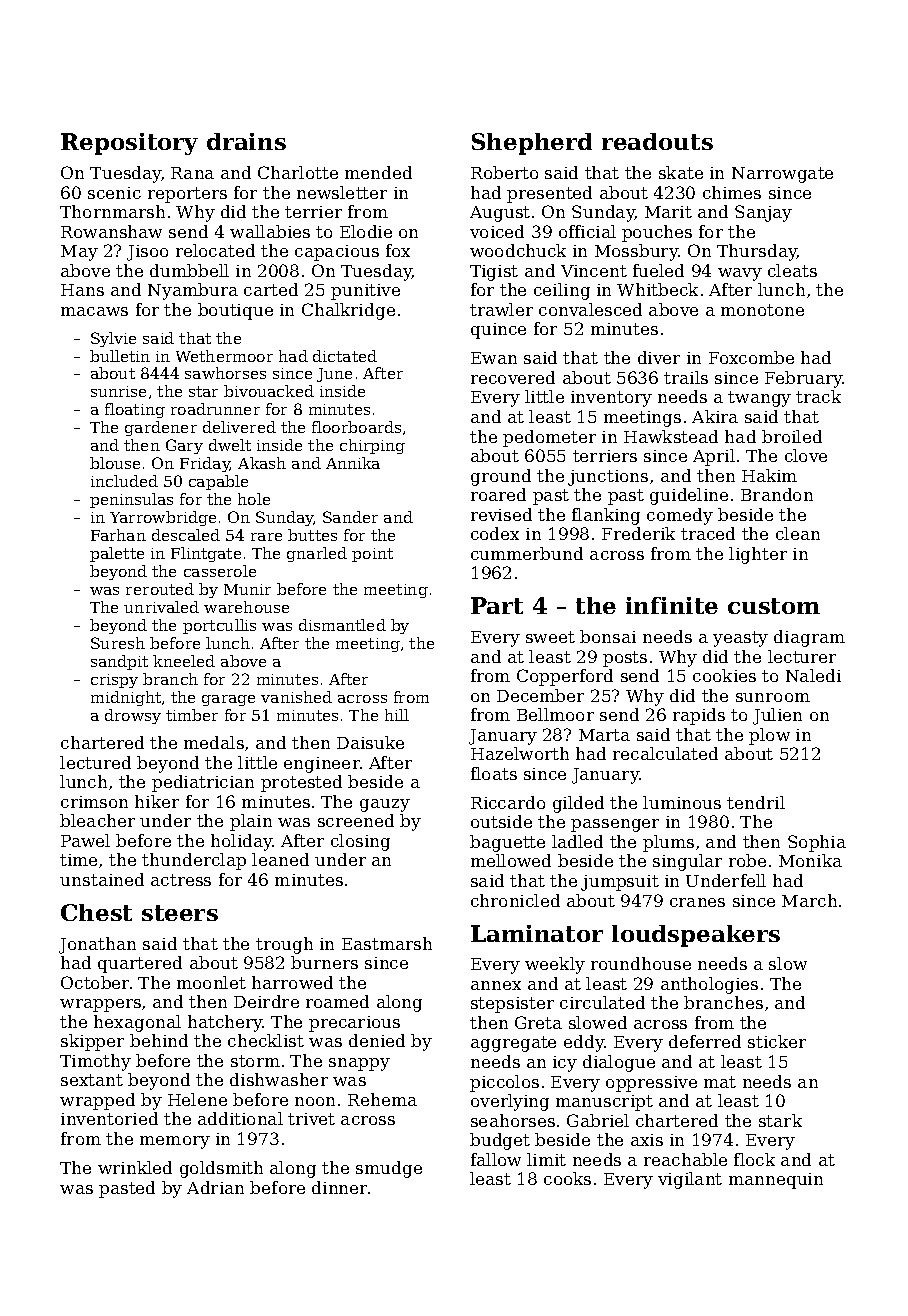 Image resolution: width=908 pixels, height=1316 pixels. What do you see at coordinates (501, 309) in the screenshot?
I see `trawler` at bounding box center [501, 309].
